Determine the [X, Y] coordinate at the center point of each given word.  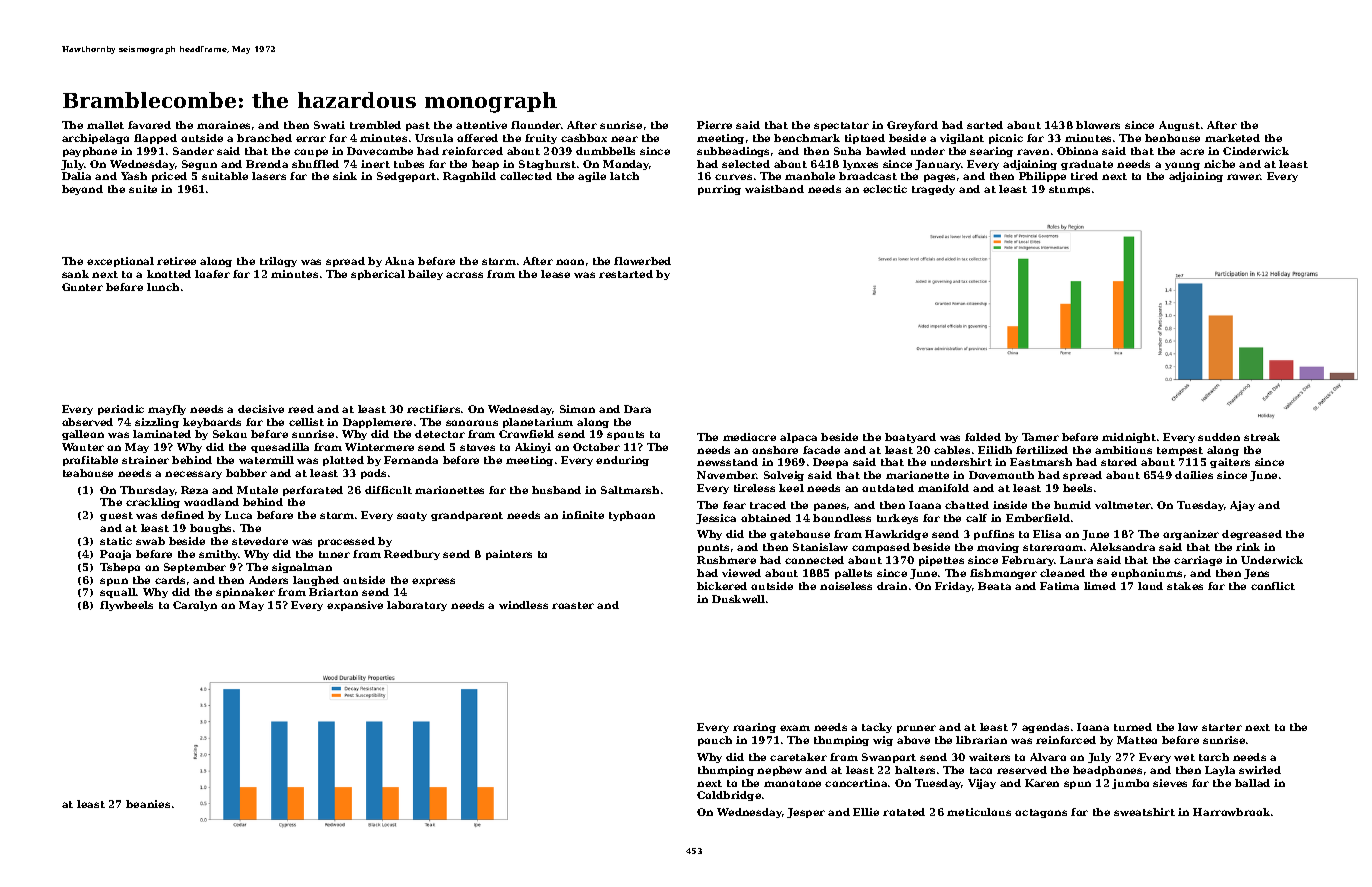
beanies [148, 804]
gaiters [1230, 463]
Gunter [82, 287]
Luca [238, 515]
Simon [577, 409]
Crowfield [526, 434]
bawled [886, 151]
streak [1262, 437]
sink [345, 176]
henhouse [1172, 138]
